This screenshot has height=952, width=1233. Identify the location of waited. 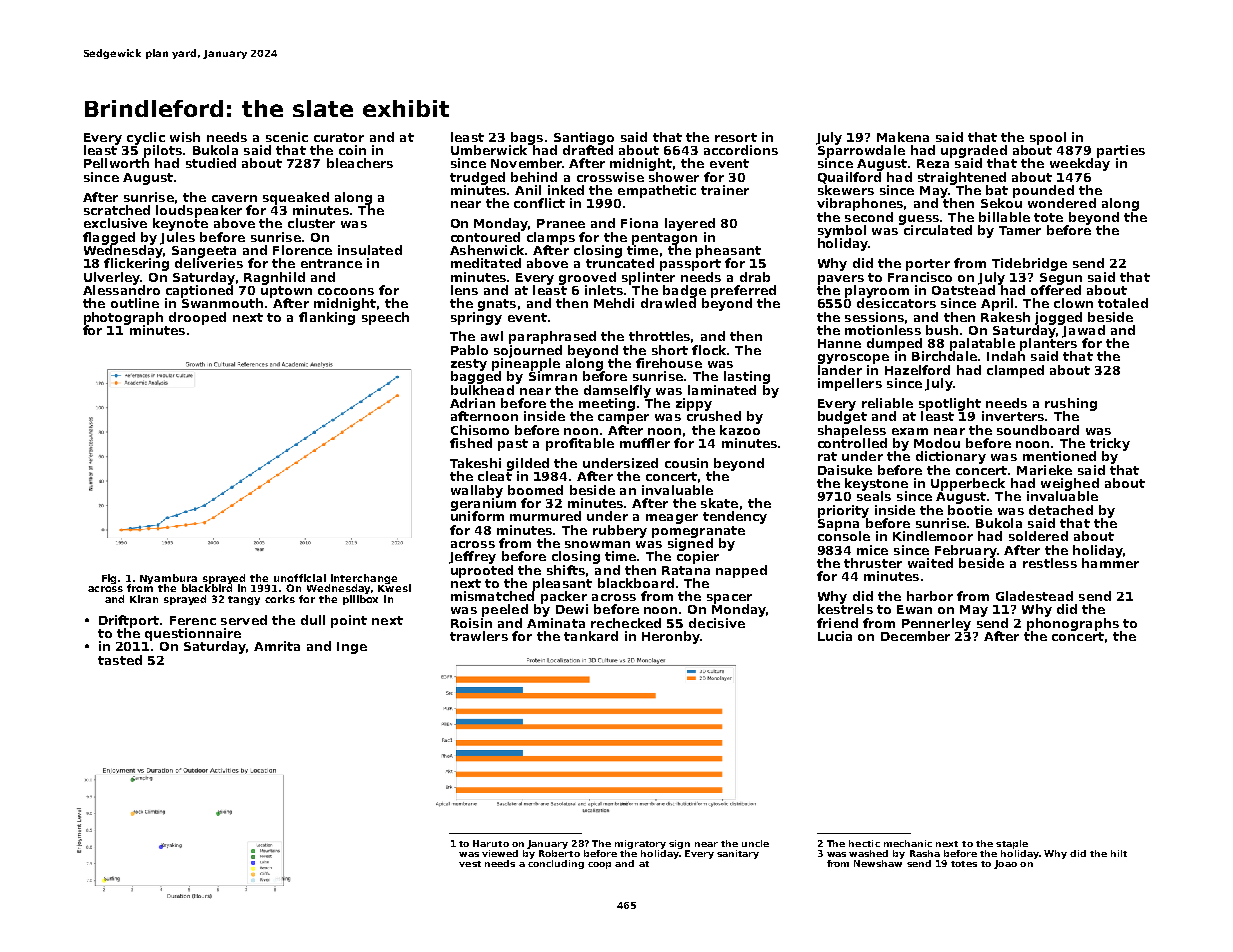
(930, 563).
